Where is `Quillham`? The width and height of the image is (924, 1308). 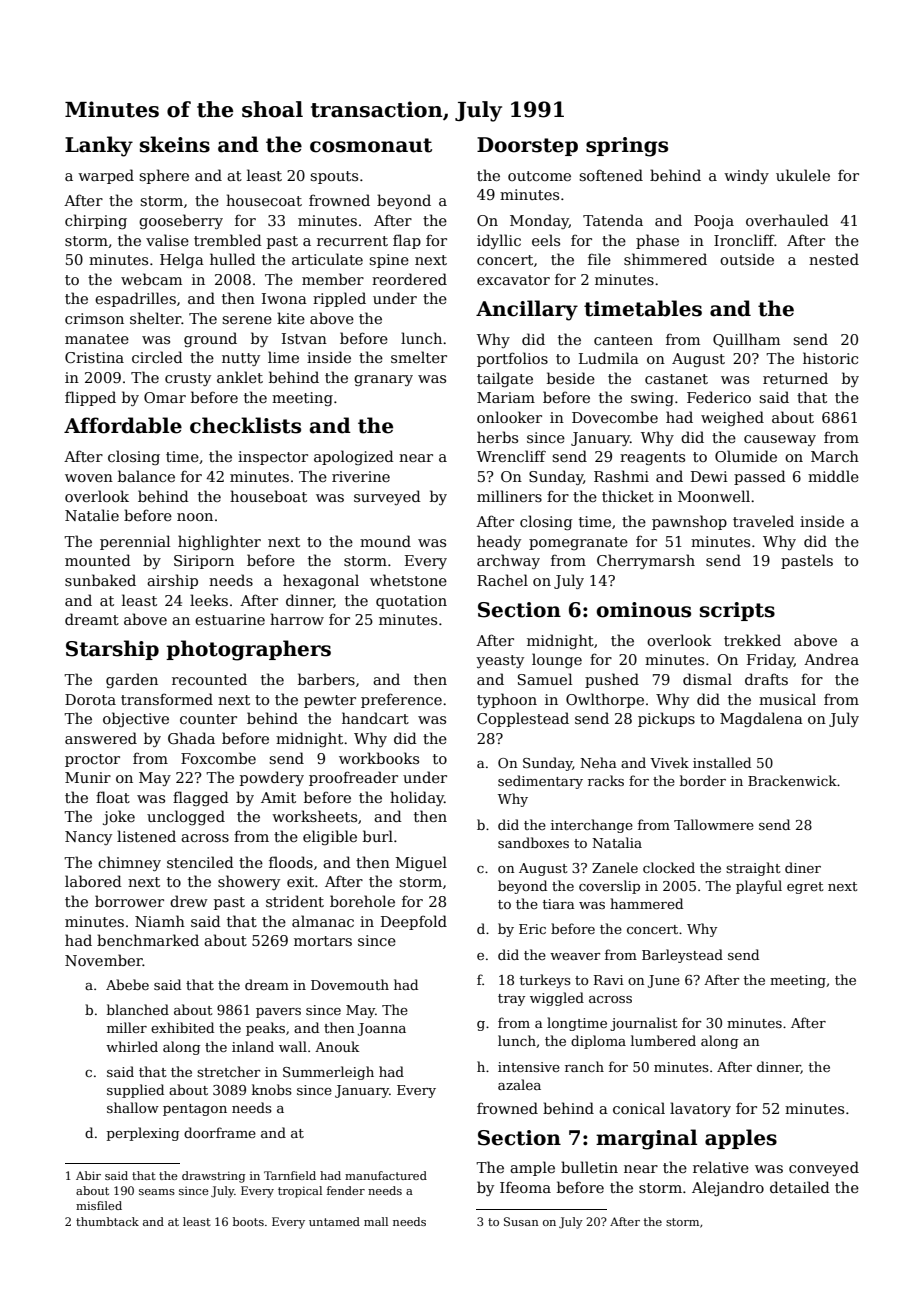 Quillham is located at coordinates (746, 340).
